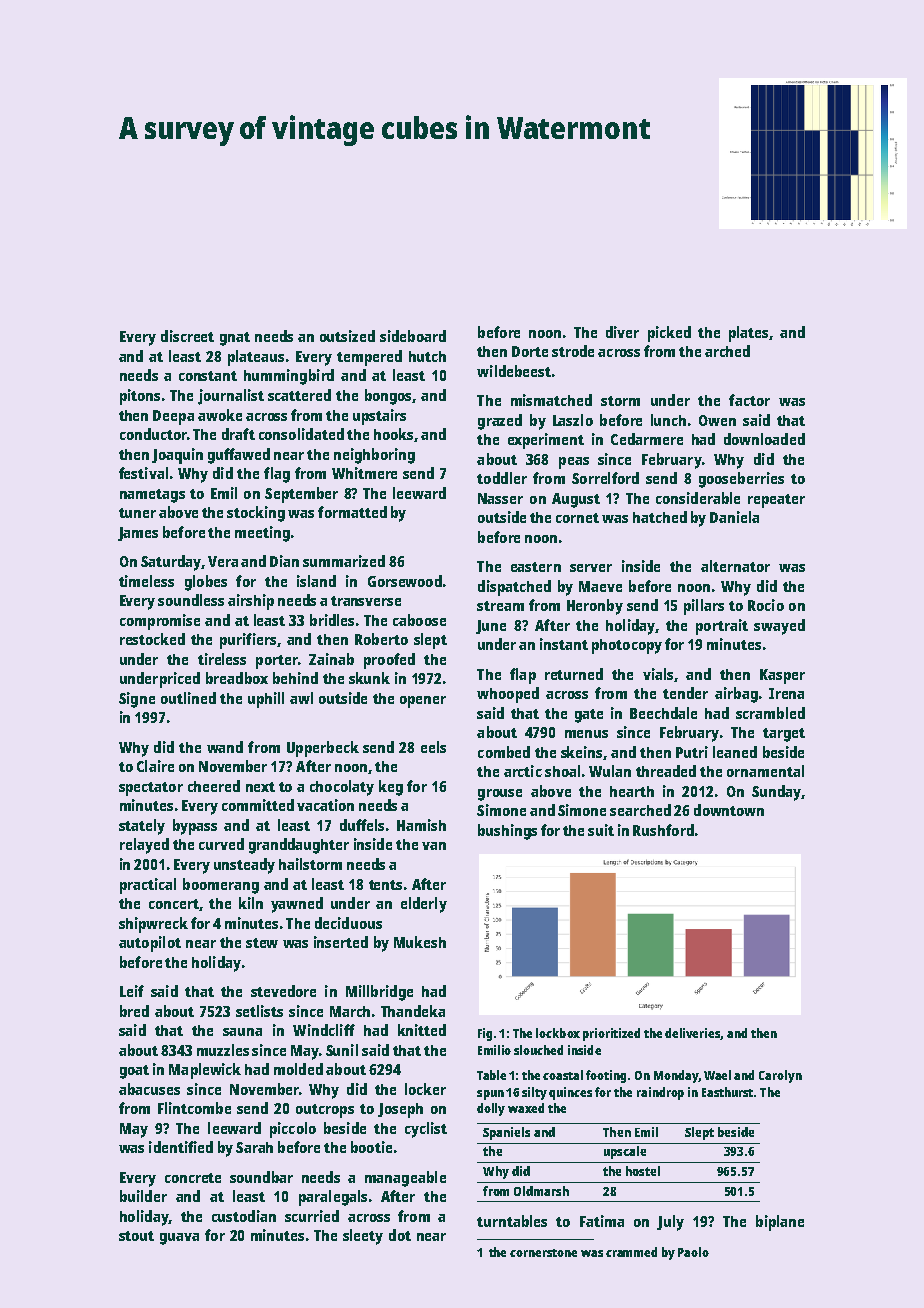  I want to click on scurried, so click(312, 1216).
